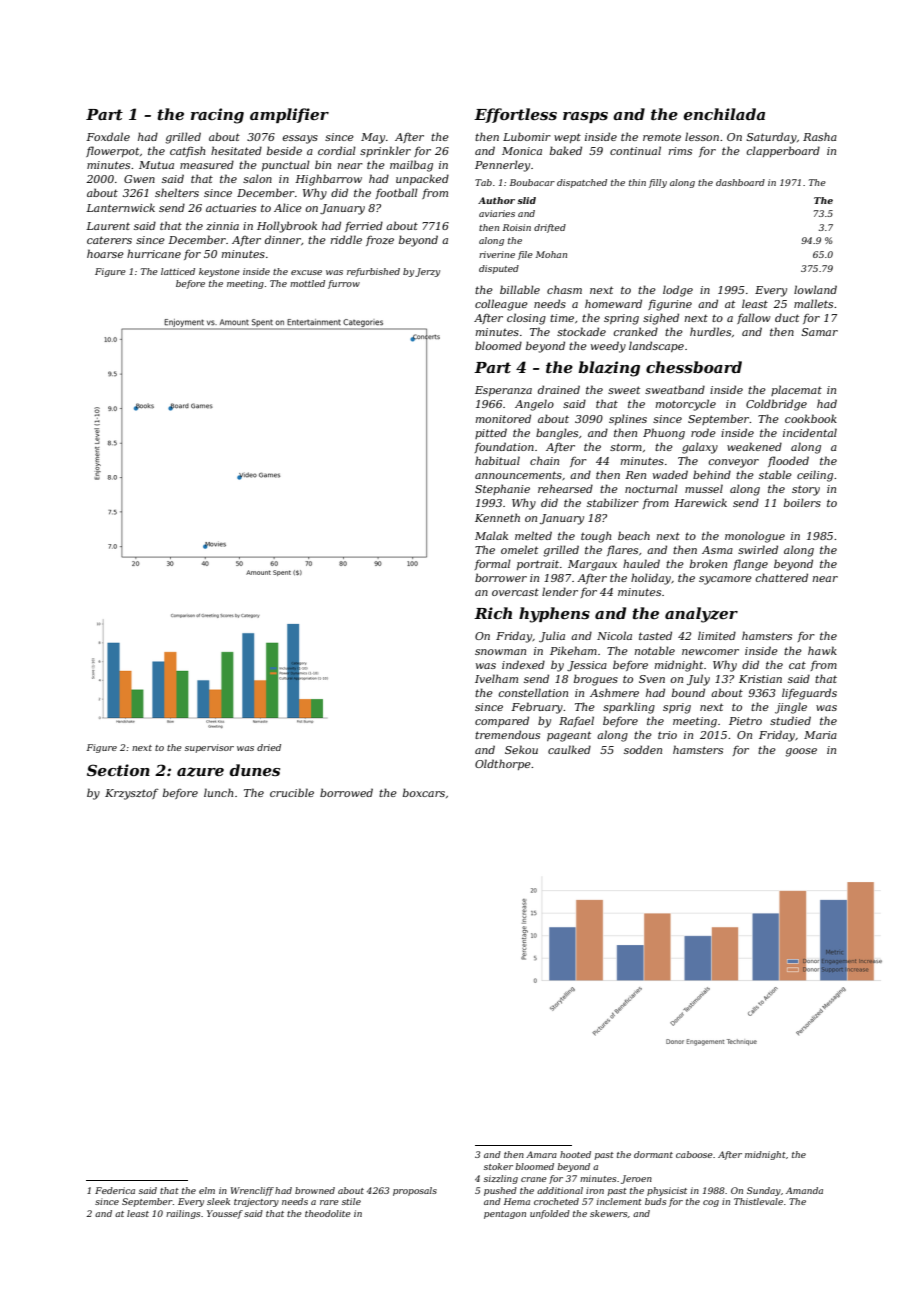 Image resolution: width=924 pixels, height=1308 pixels. Describe the element at coordinates (292, 792) in the screenshot. I see `crucible` at that location.
